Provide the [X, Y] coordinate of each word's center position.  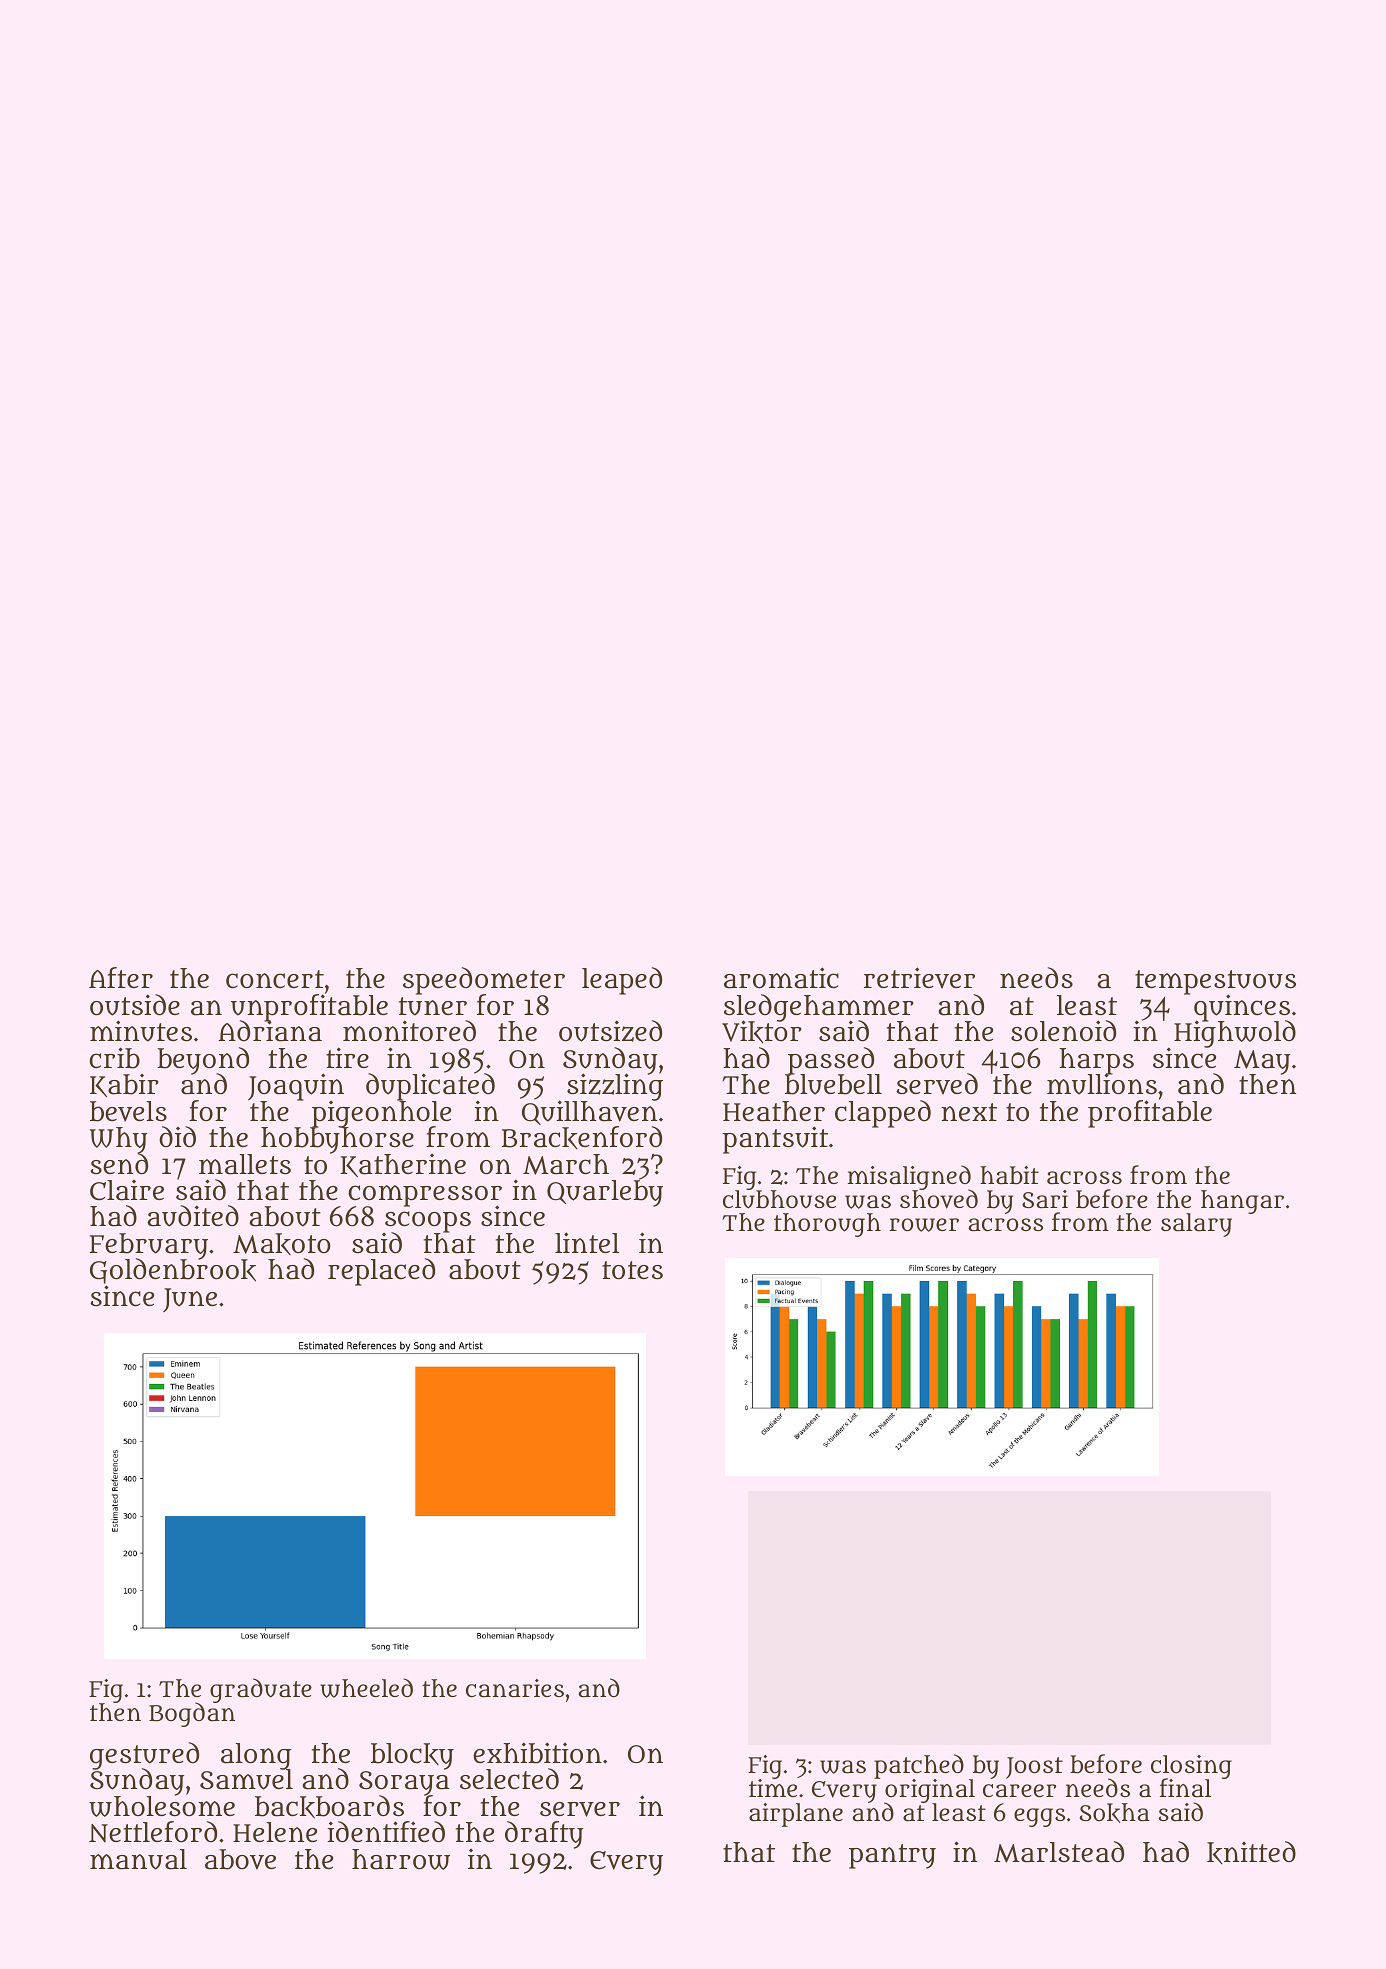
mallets [245, 1164]
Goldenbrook [173, 1272]
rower [924, 1225]
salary [1196, 1225]
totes [632, 1270]
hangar [1242, 1202]
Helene [275, 1832]
